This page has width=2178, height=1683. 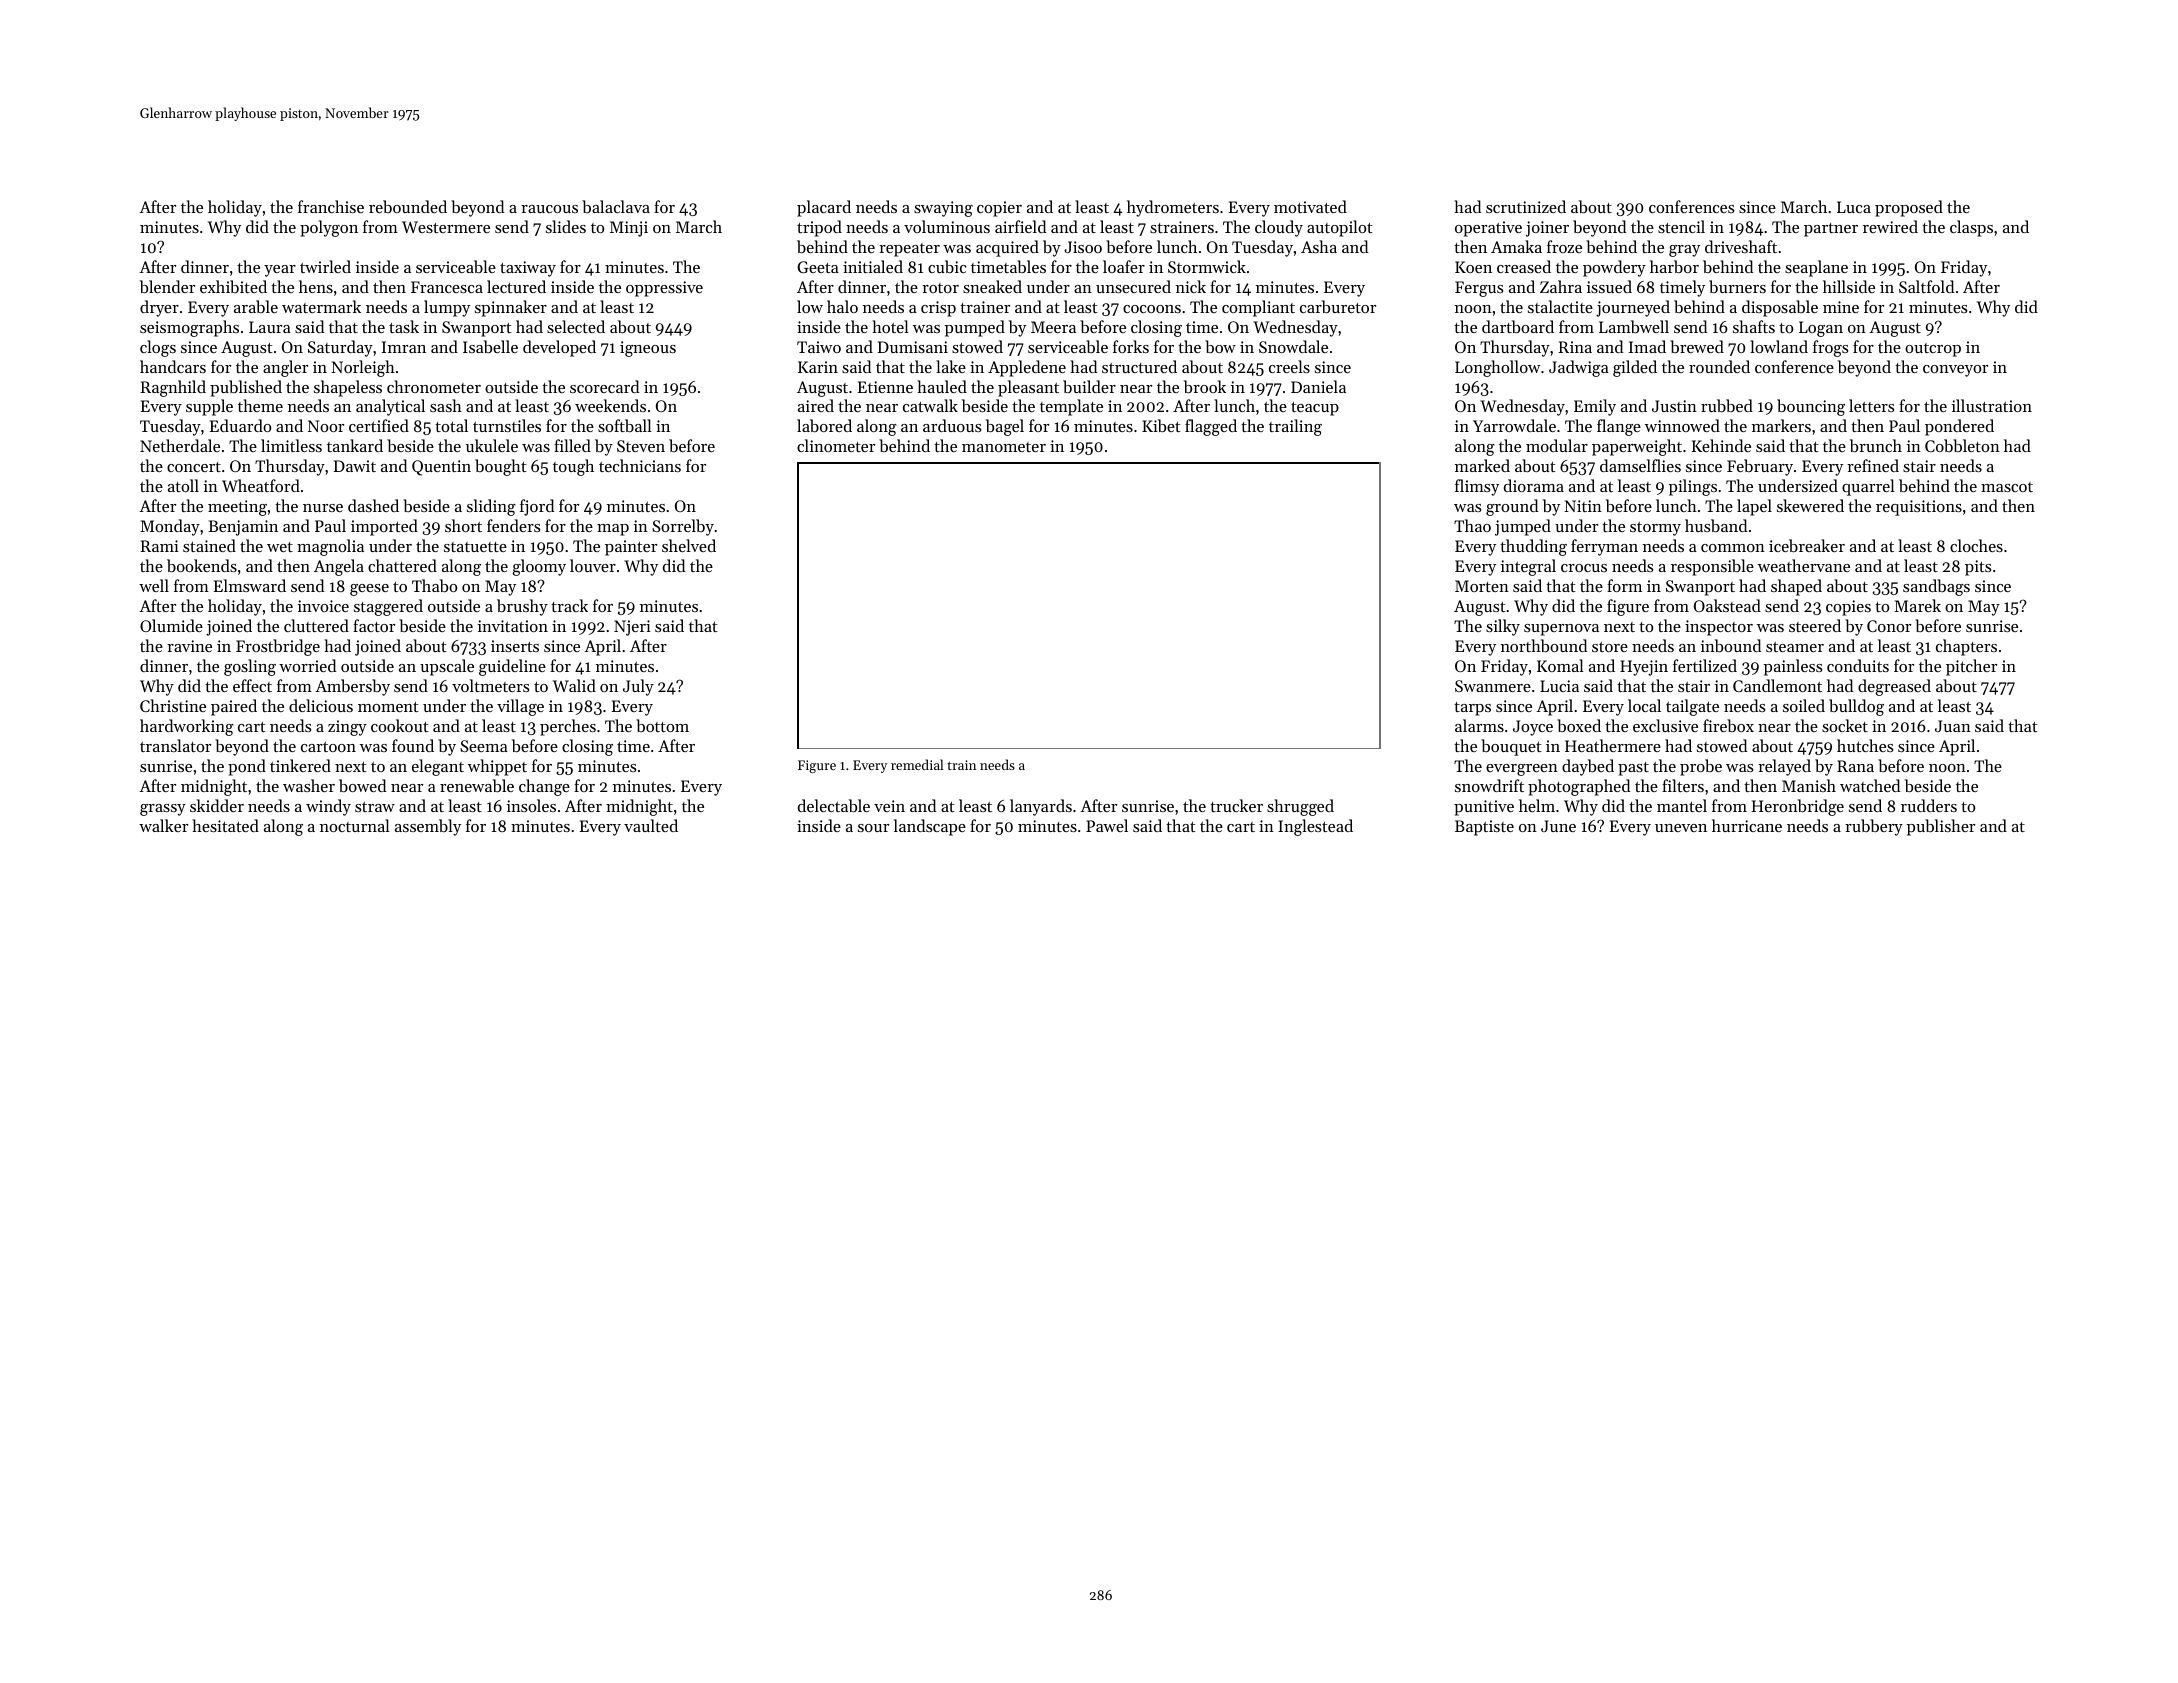 What do you see at coordinates (1926, 286) in the page?
I see `Saltfold` at bounding box center [1926, 286].
